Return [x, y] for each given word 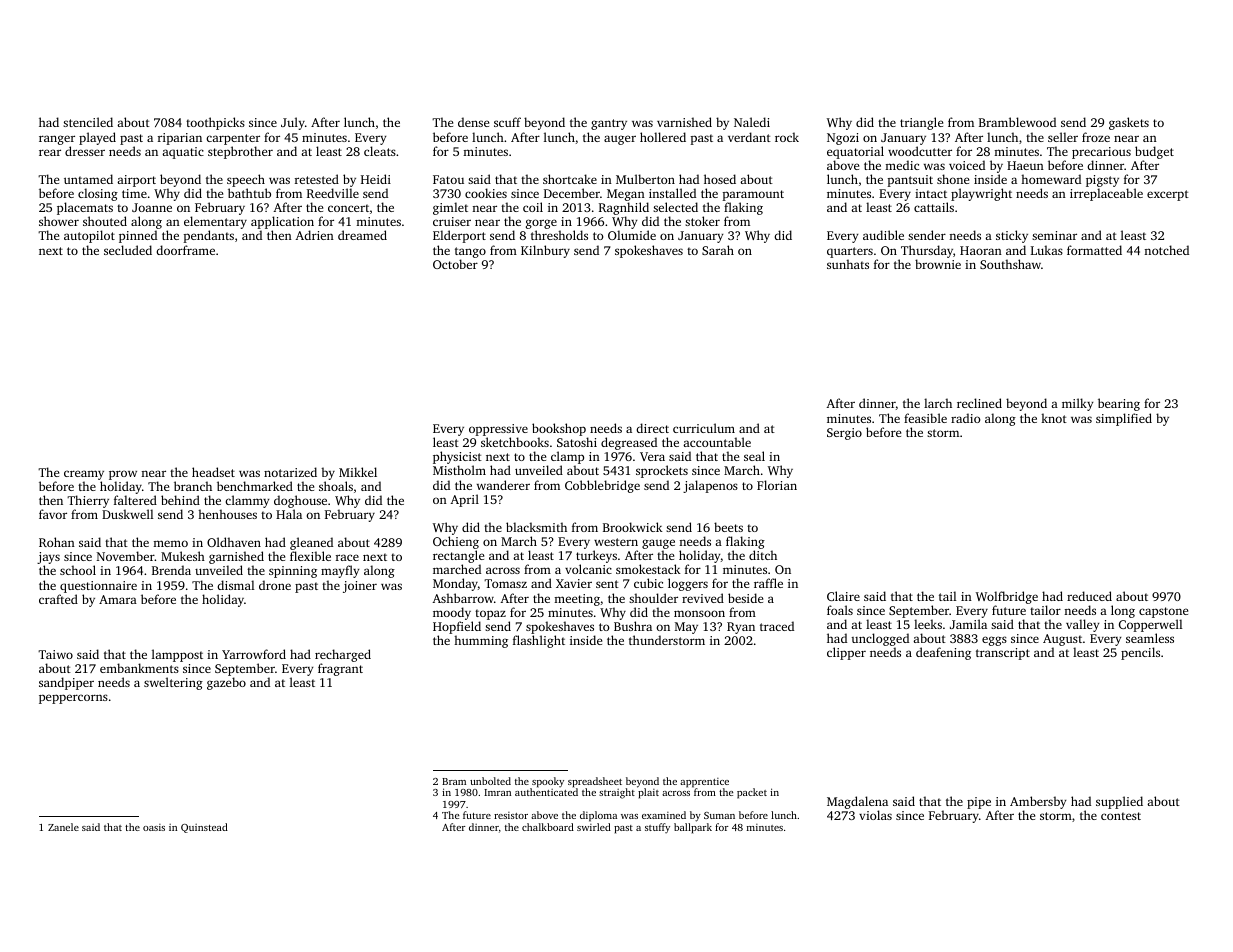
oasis [154, 827]
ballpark [693, 828]
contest [1121, 816]
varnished [684, 122]
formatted [1094, 250]
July [293, 123]
